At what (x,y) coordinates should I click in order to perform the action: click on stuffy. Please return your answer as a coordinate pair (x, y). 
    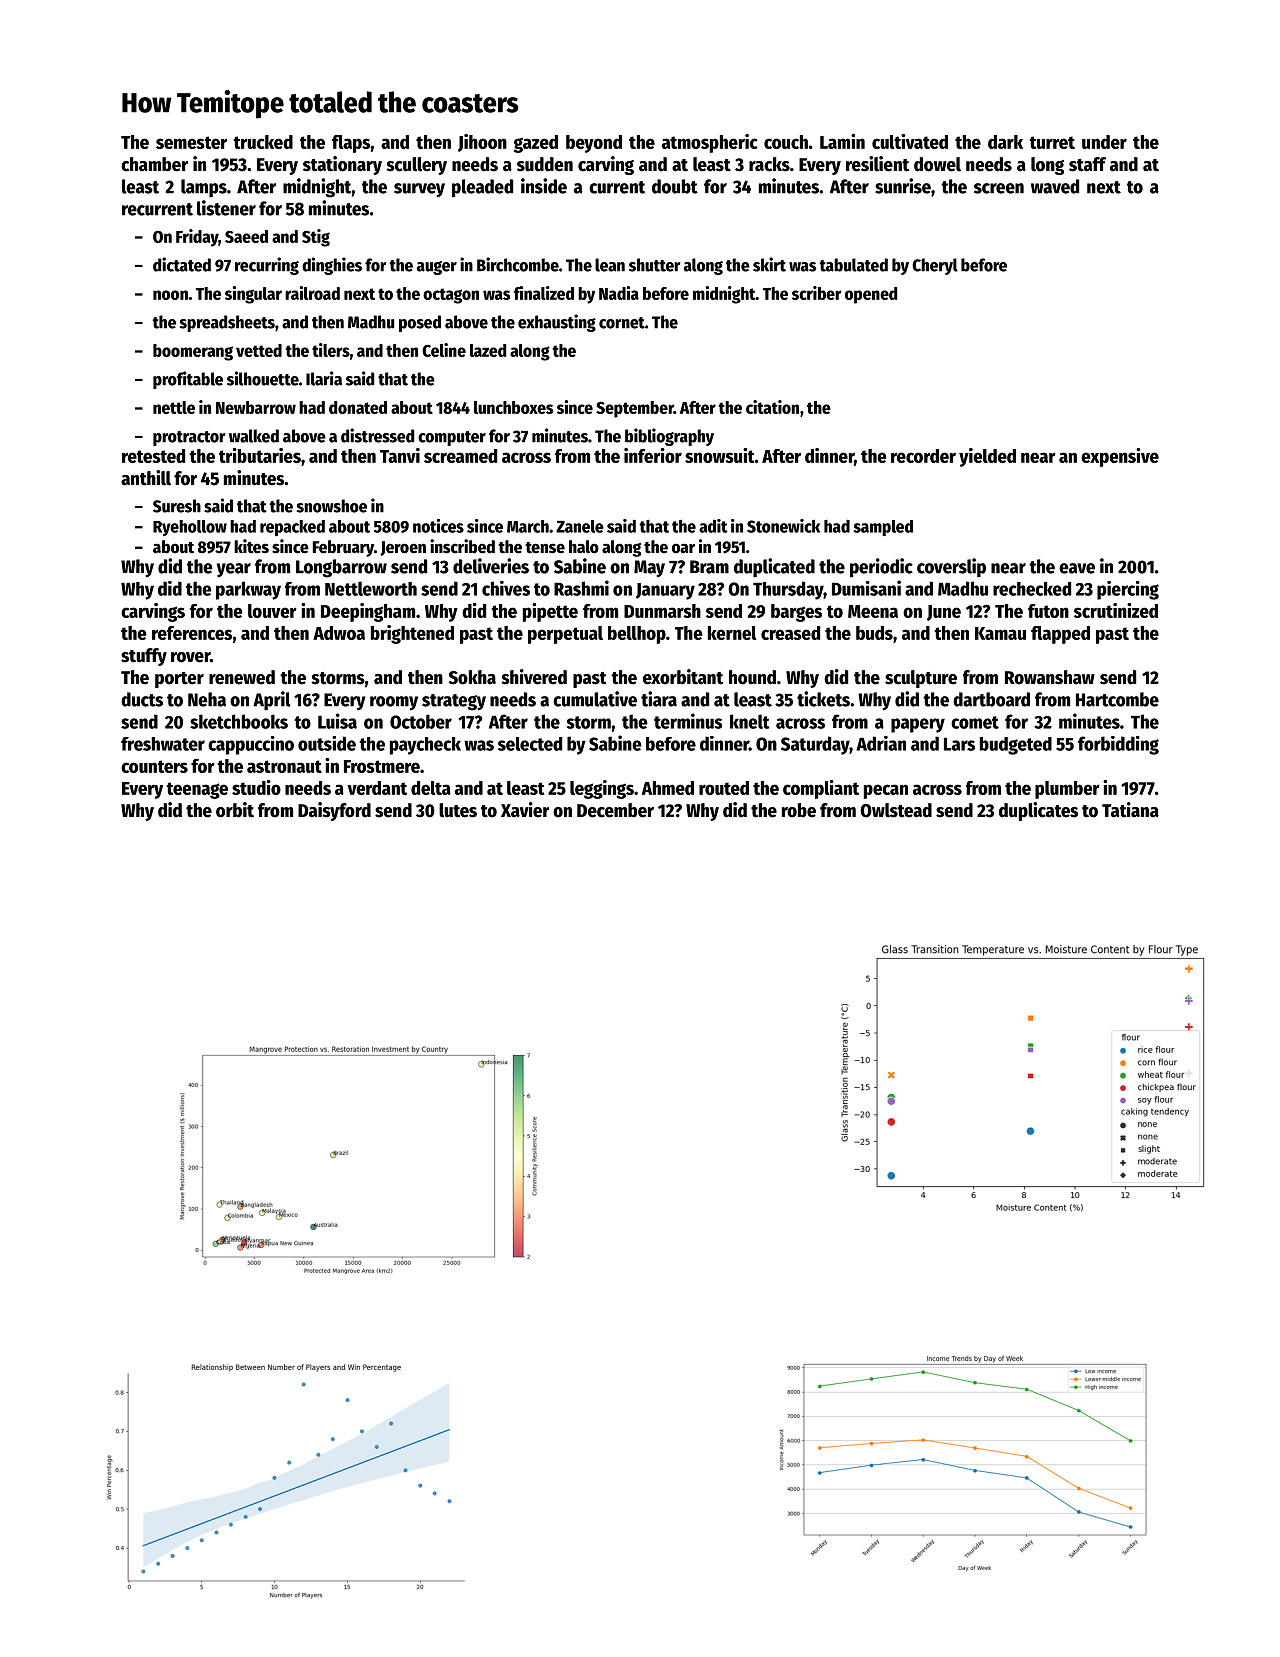
    Looking at the image, I should click on (144, 657).
